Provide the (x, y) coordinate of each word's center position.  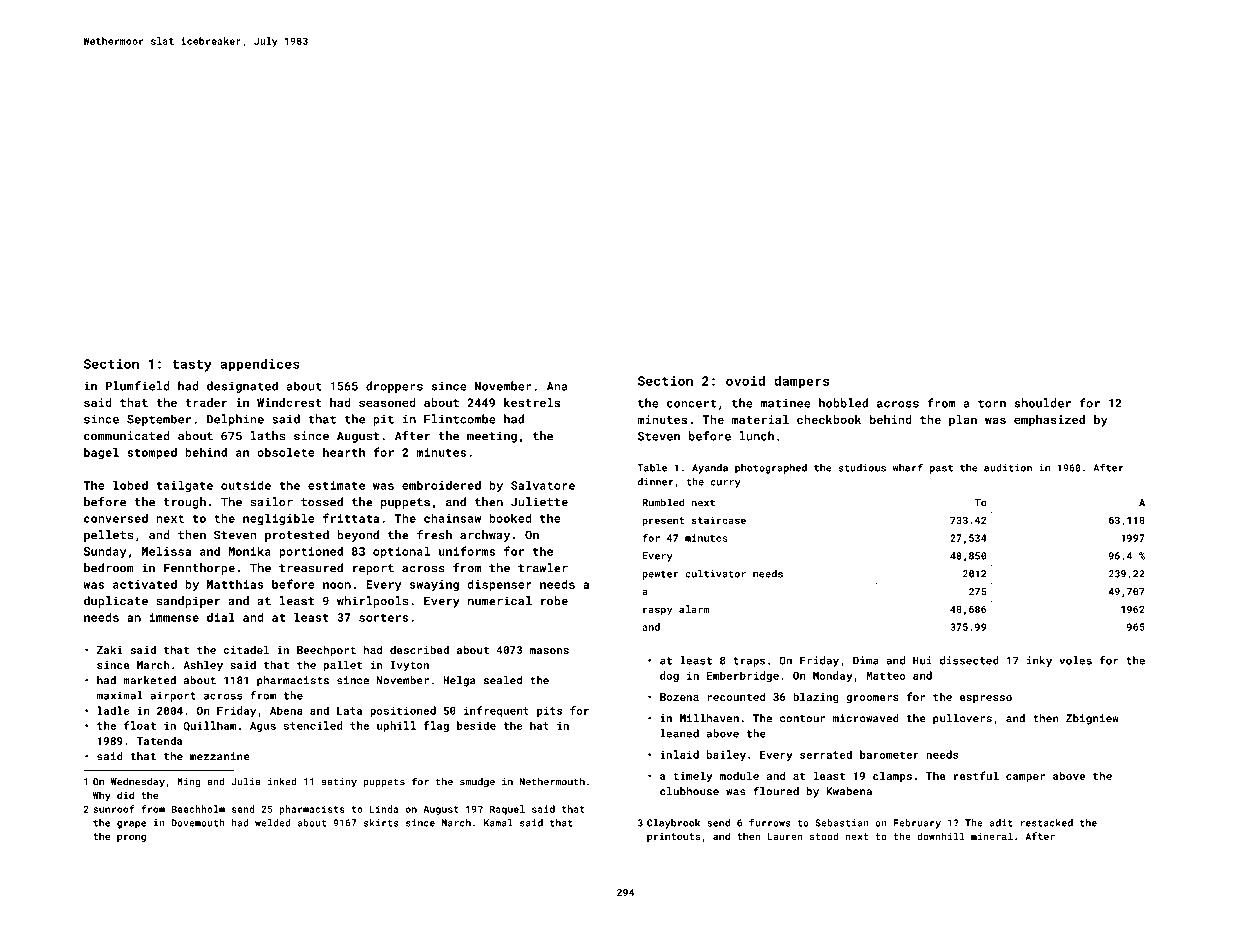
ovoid (745, 380)
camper (1025, 778)
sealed (503, 680)
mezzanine (220, 756)
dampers (801, 382)
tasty (192, 366)
